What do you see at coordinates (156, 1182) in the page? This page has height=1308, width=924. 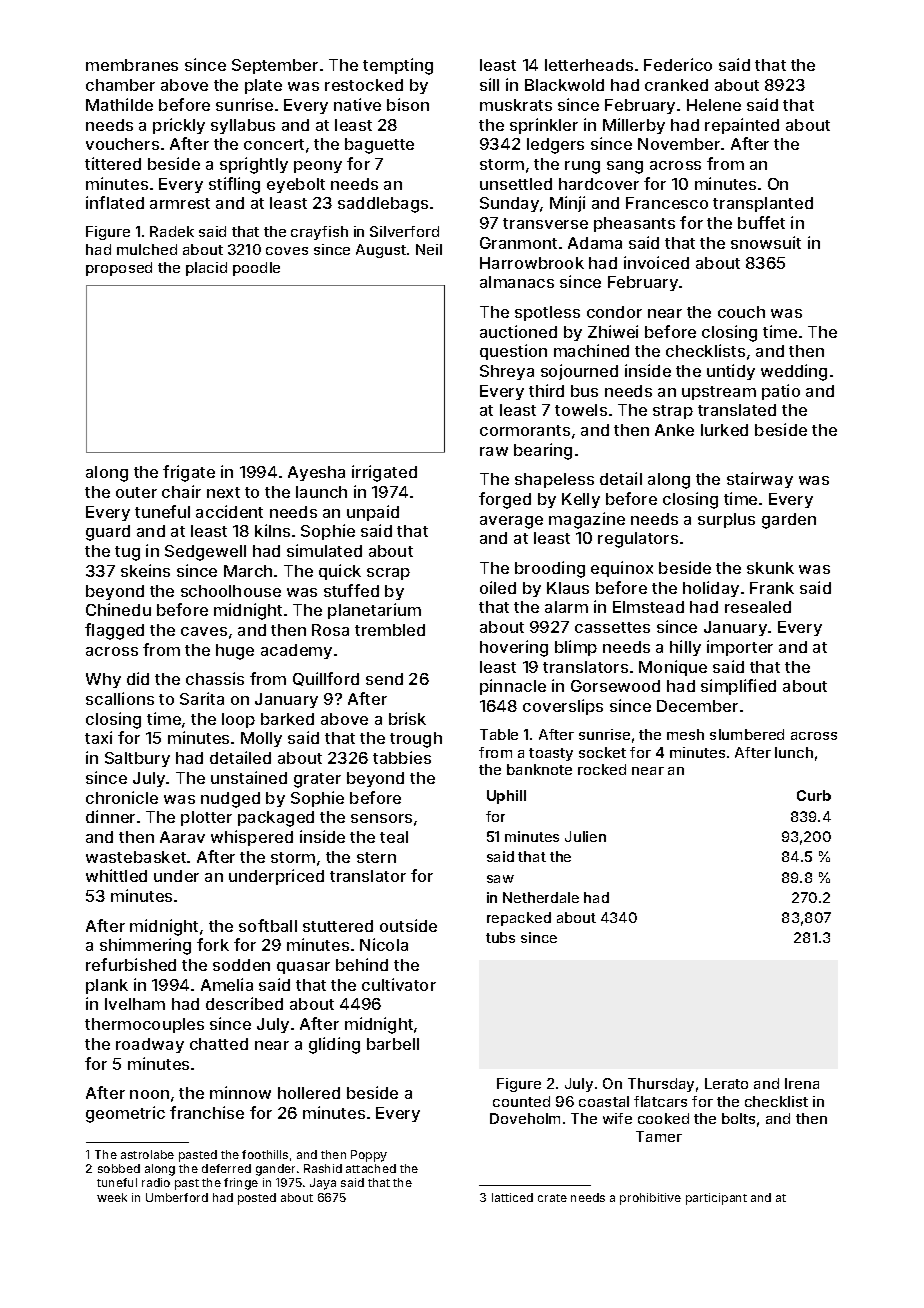 I see `radio` at bounding box center [156, 1182].
